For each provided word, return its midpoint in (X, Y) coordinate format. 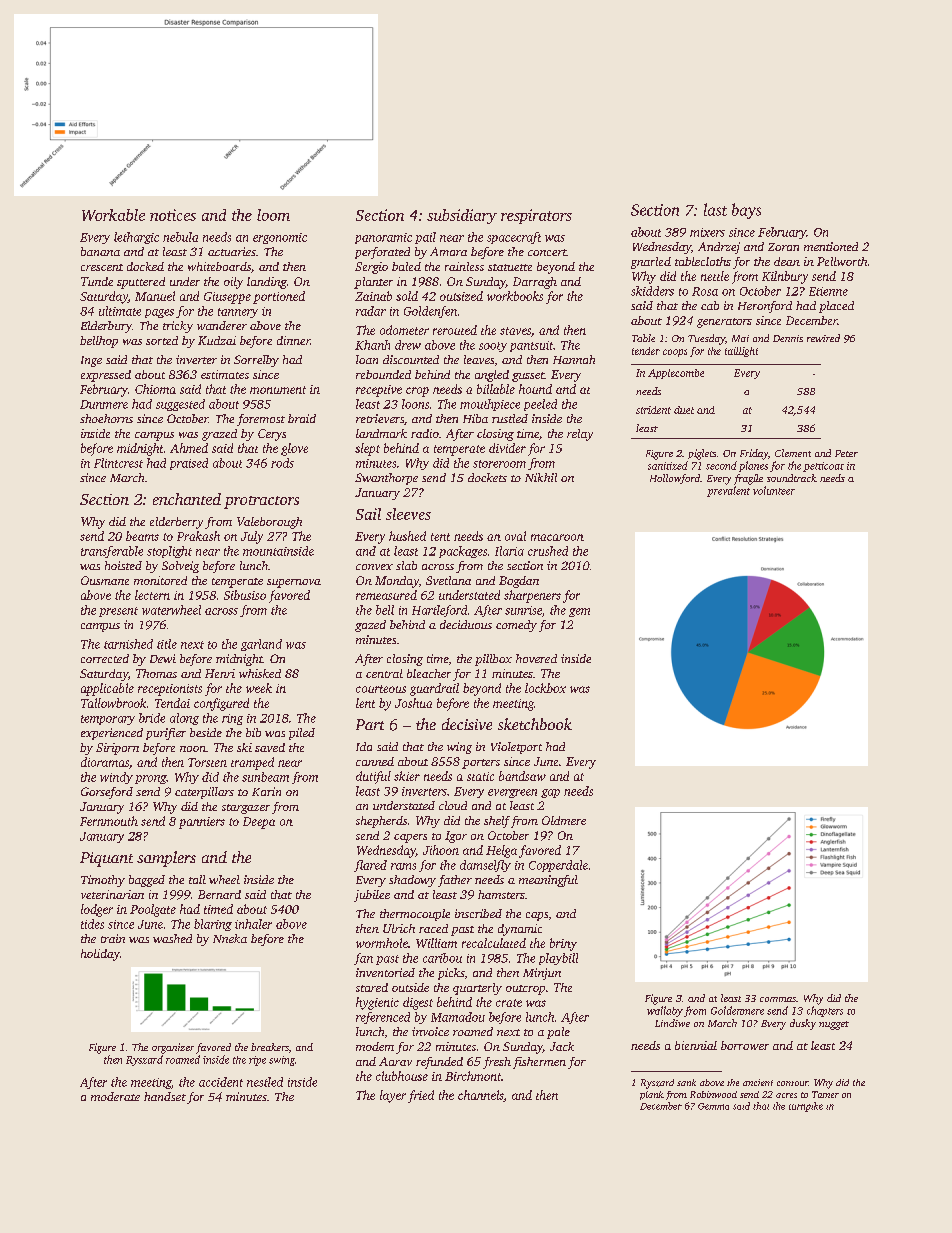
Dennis (788, 338)
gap (550, 793)
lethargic (136, 238)
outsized (461, 296)
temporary (108, 720)
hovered (536, 658)
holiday (100, 955)
